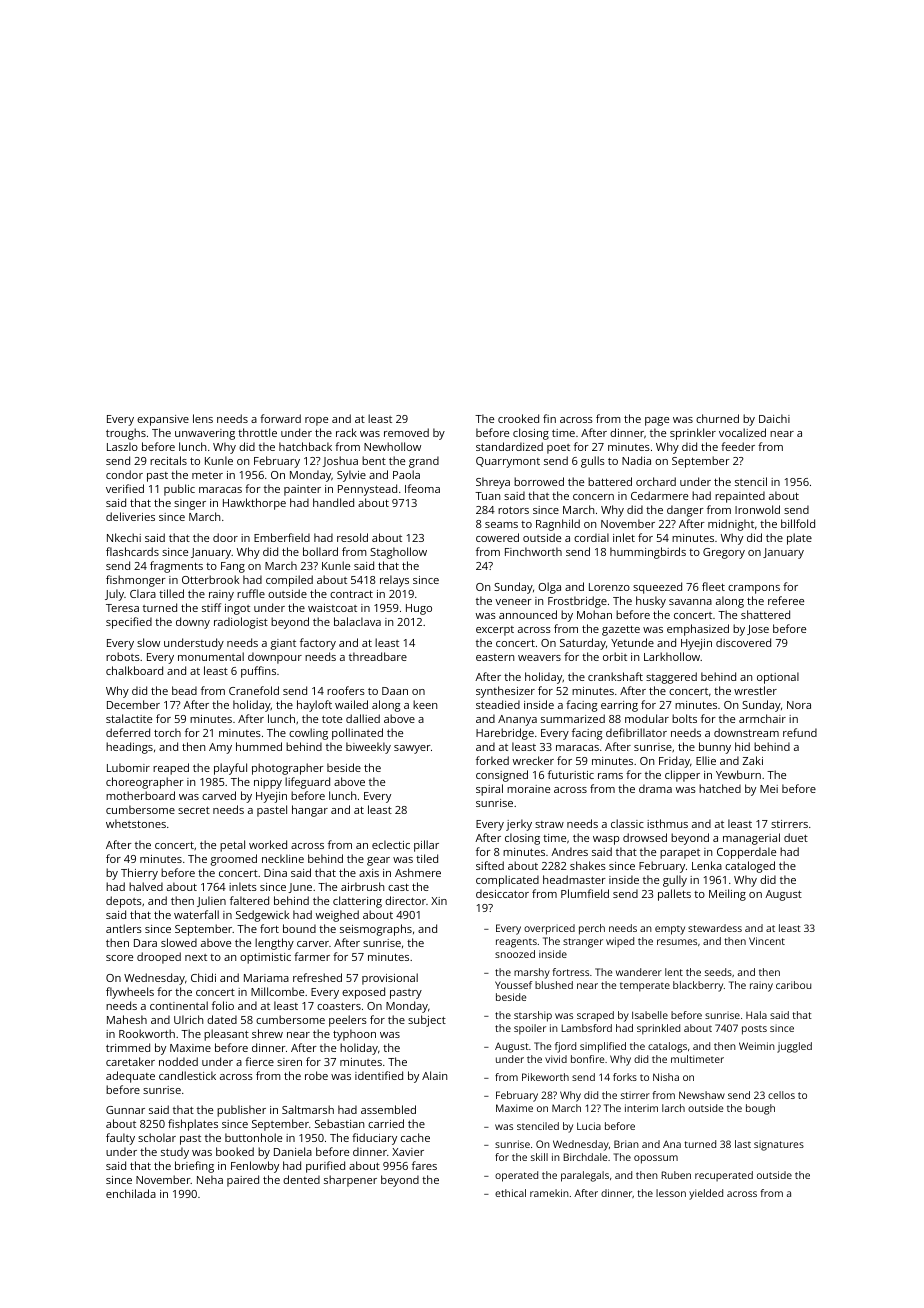 This screenshot has width=924, height=1308. I want to click on next, so click(196, 957).
